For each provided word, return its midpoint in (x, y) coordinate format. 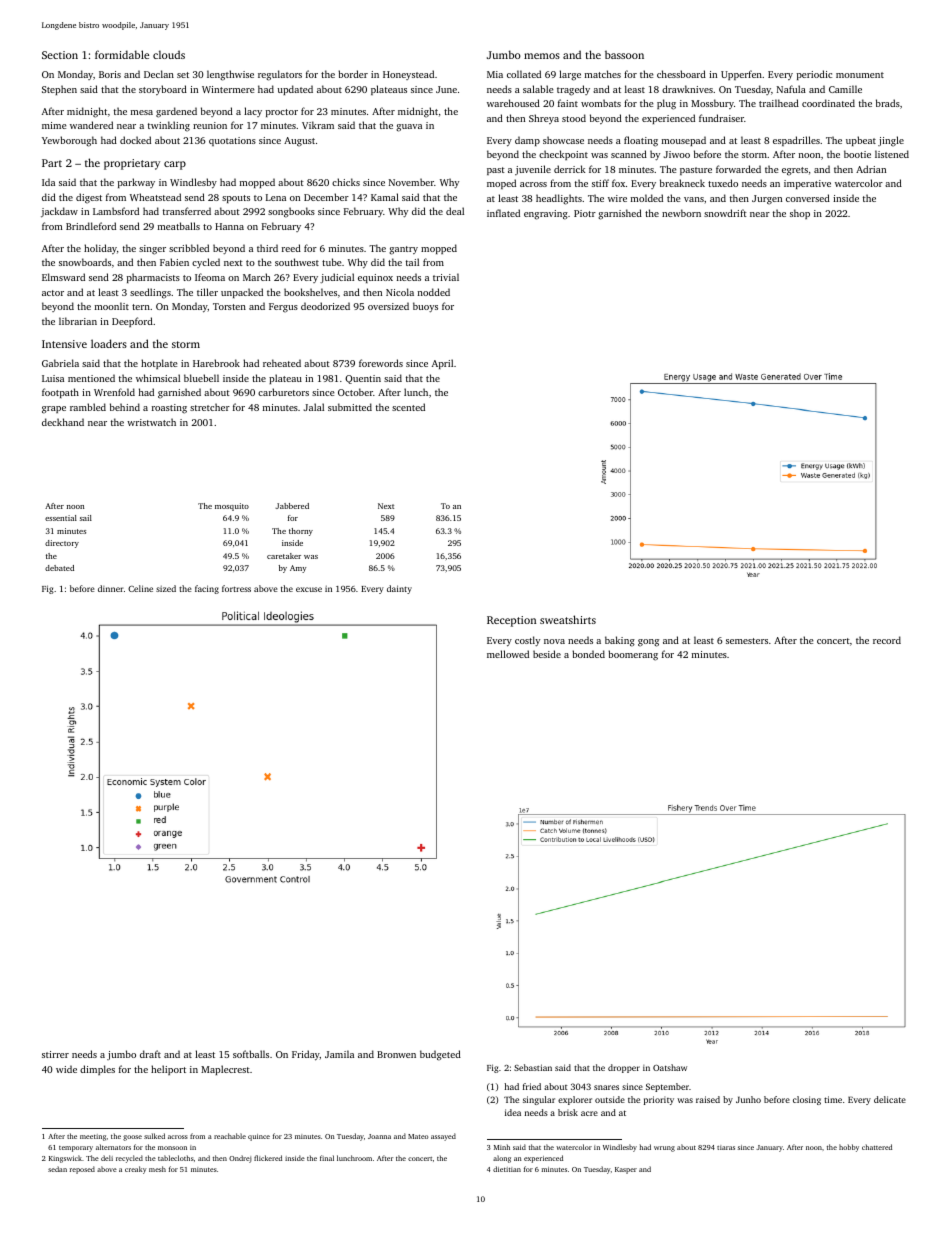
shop (800, 214)
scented (408, 407)
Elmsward (63, 277)
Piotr (585, 213)
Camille (845, 89)
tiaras (726, 1147)
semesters (747, 641)
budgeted (440, 1055)
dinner (110, 588)
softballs (251, 1054)
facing (207, 589)
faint (568, 103)
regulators (280, 75)
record (887, 640)
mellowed (508, 654)
